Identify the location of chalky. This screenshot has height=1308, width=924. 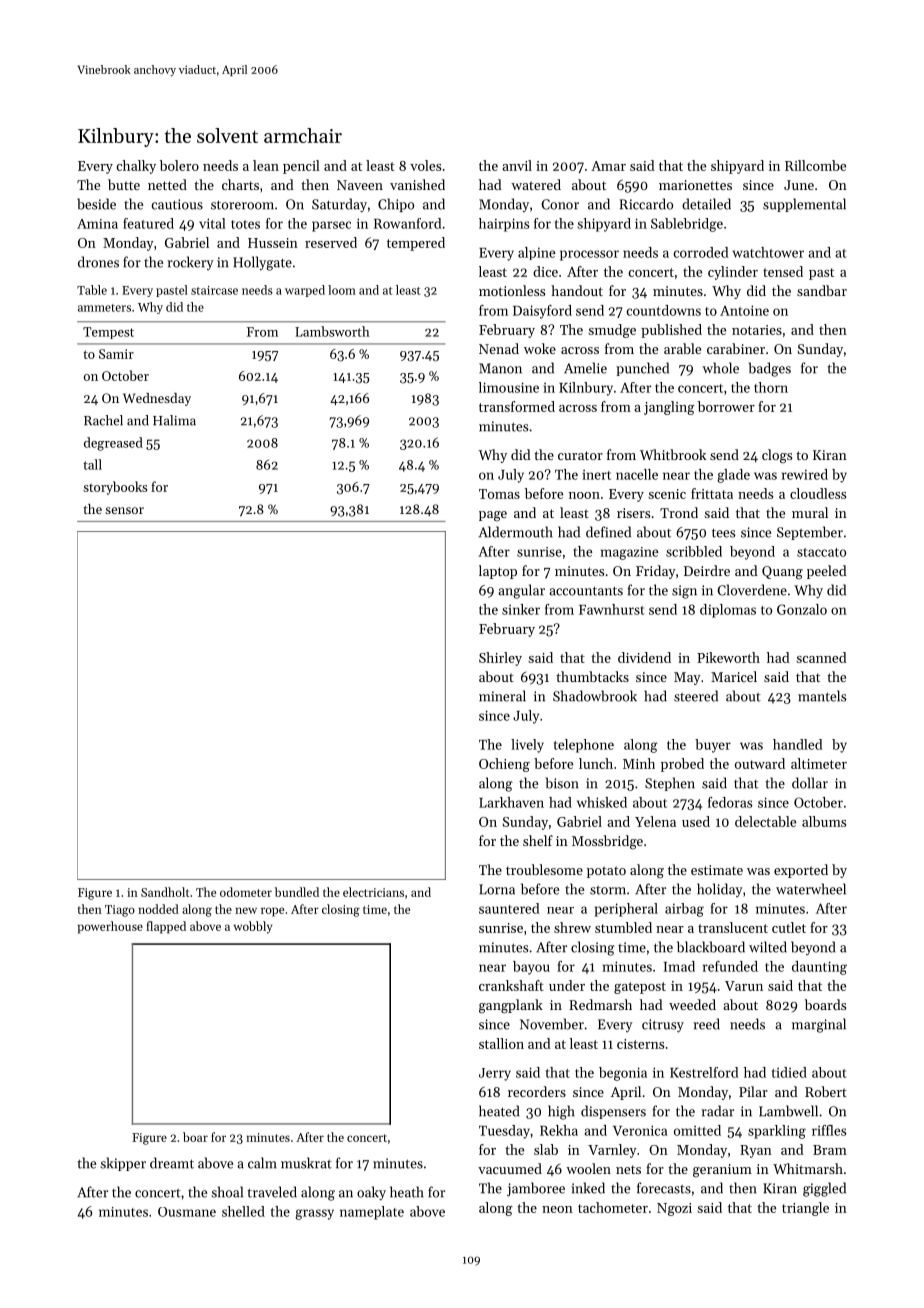
(136, 167).
